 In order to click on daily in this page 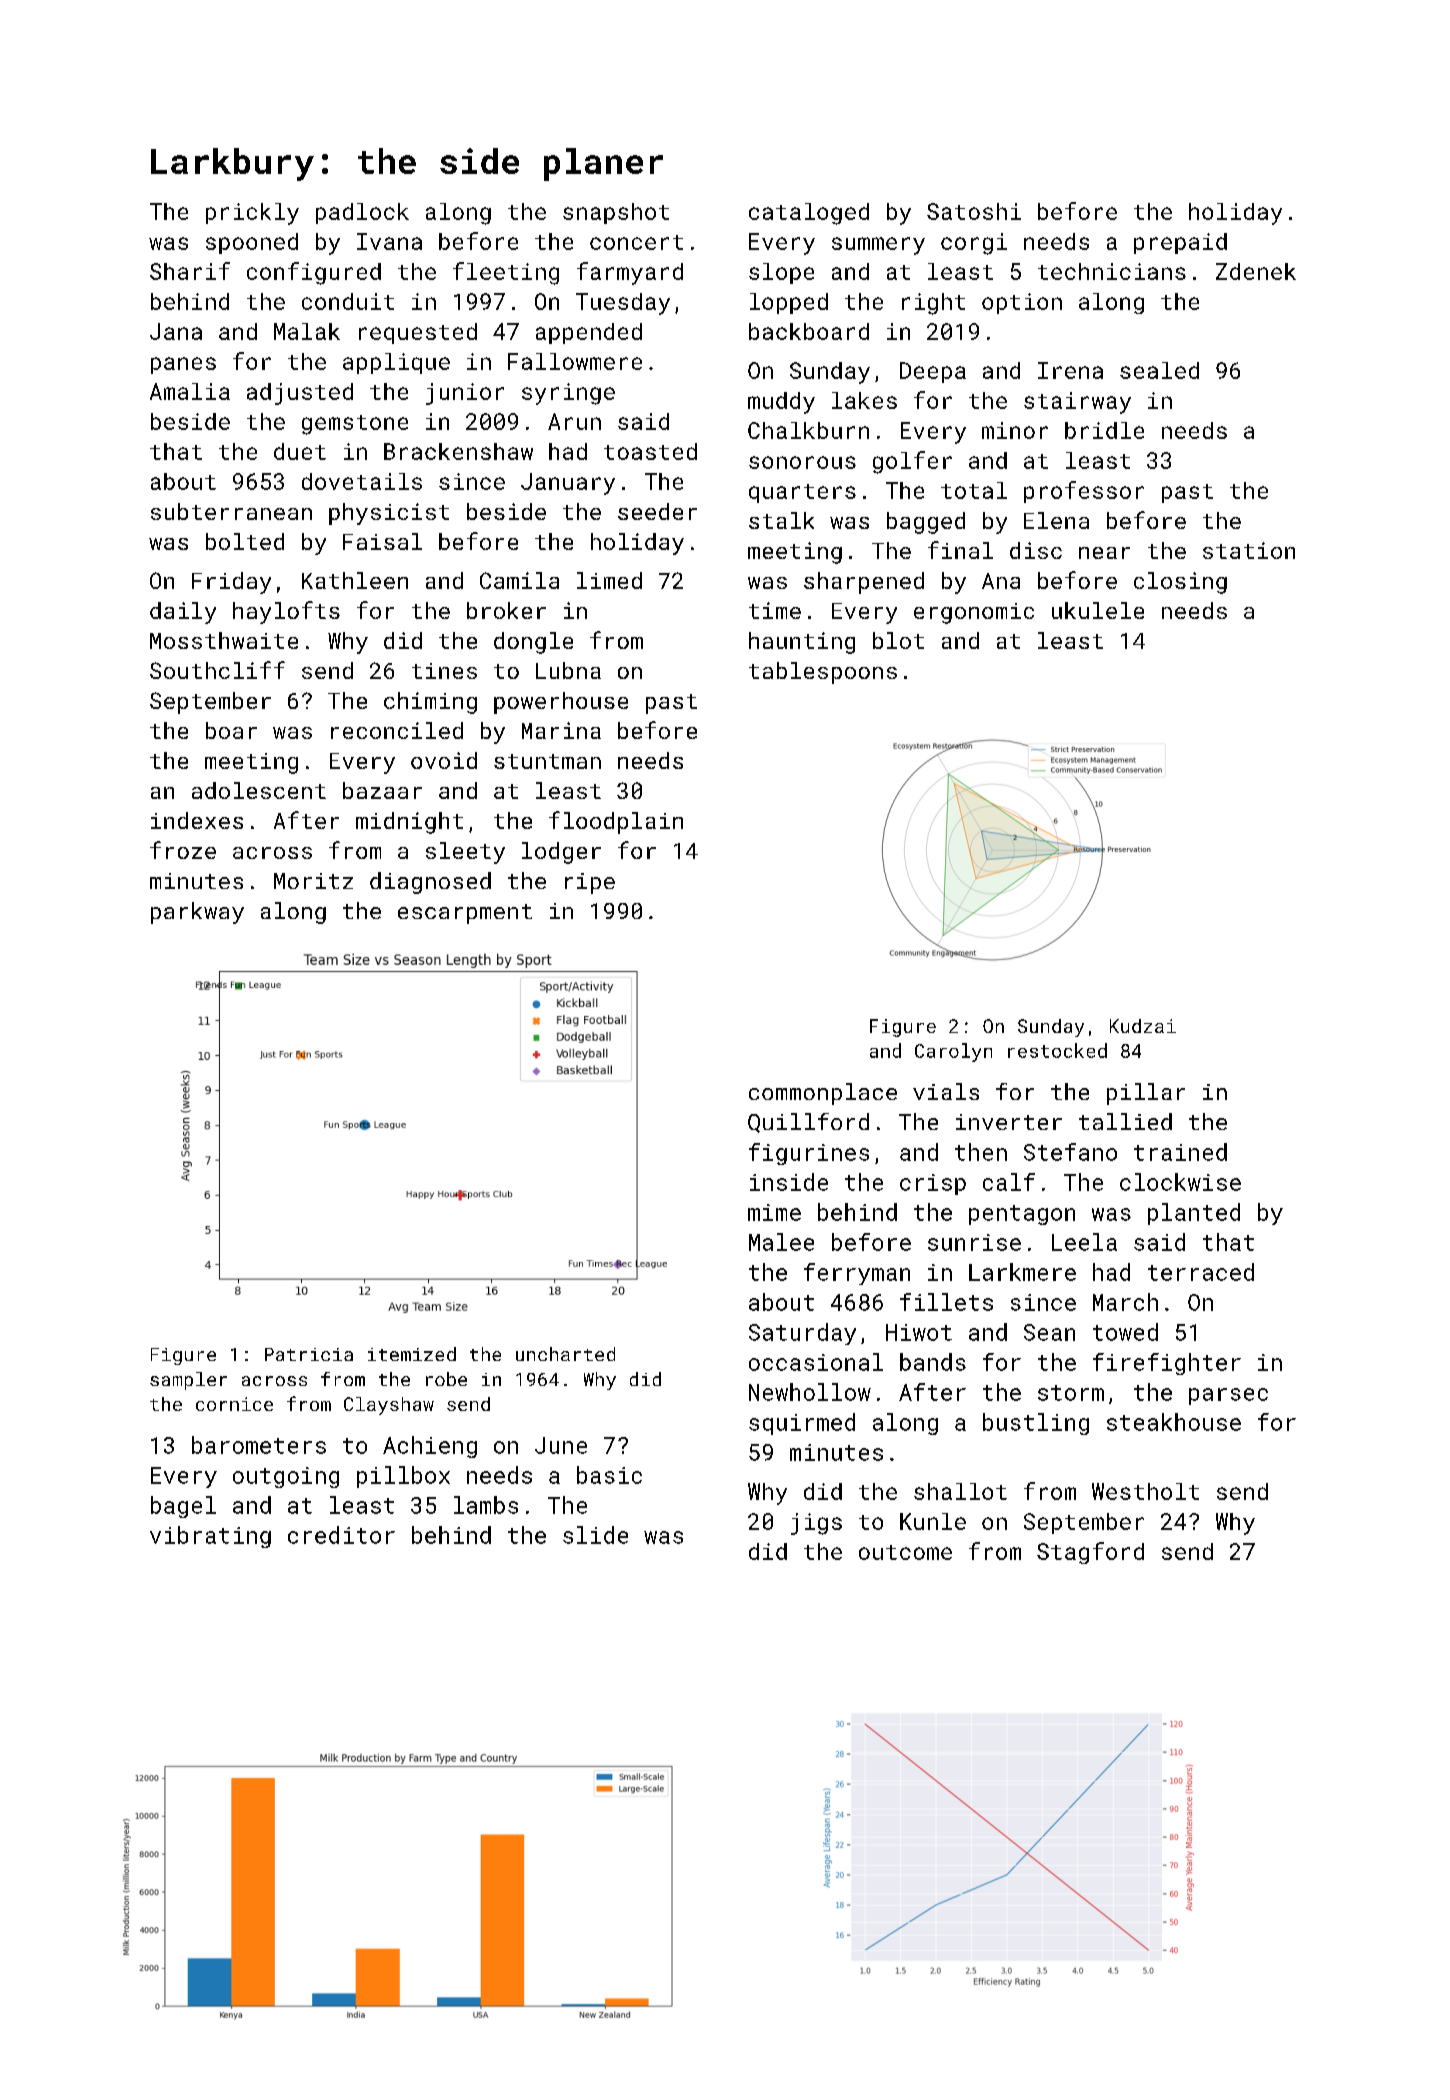, I will do `click(183, 613)`.
